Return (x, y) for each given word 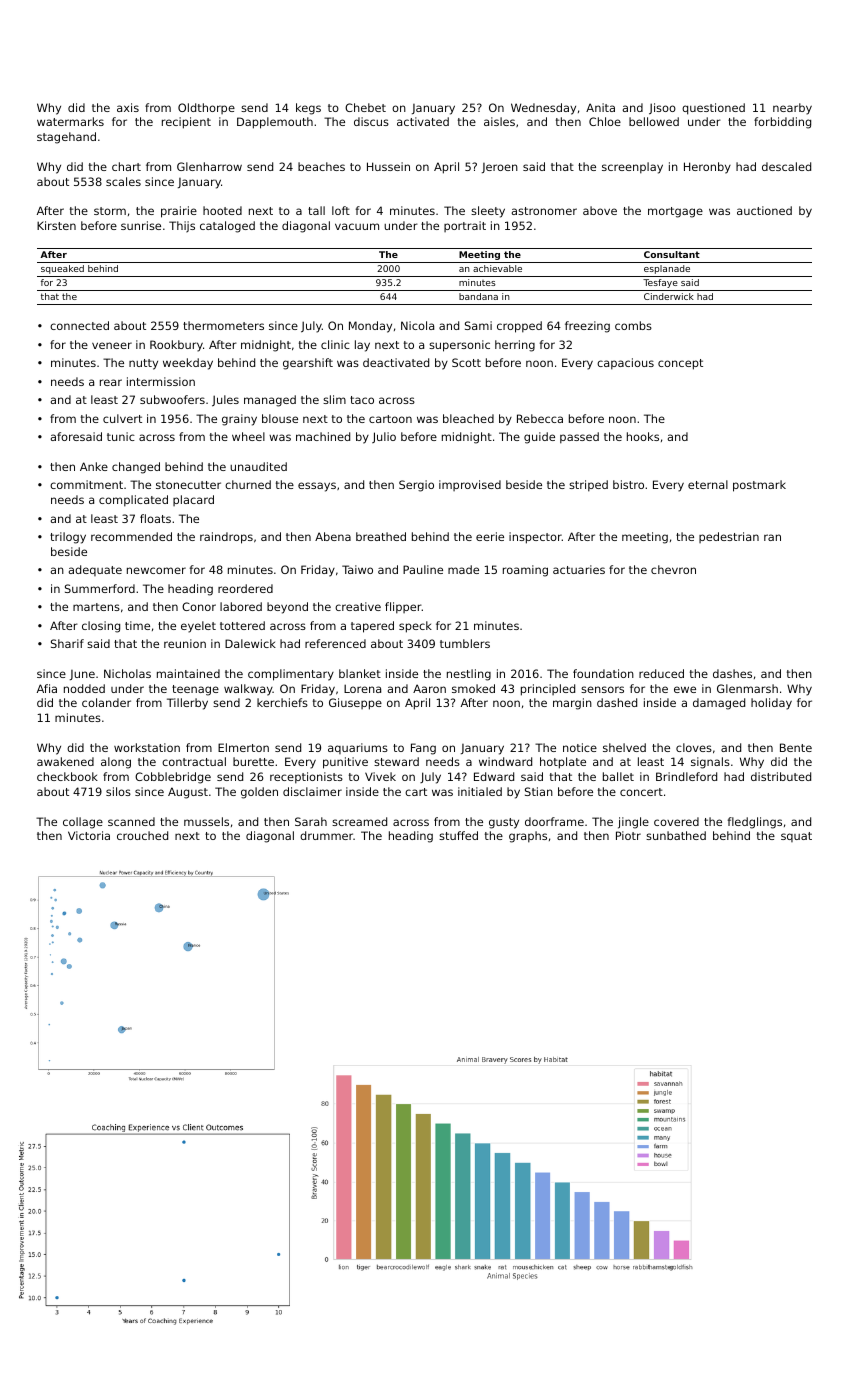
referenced (335, 643)
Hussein (388, 166)
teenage (195, 690)
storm (110, 211)
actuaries (579, 569)
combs (633, 325)
